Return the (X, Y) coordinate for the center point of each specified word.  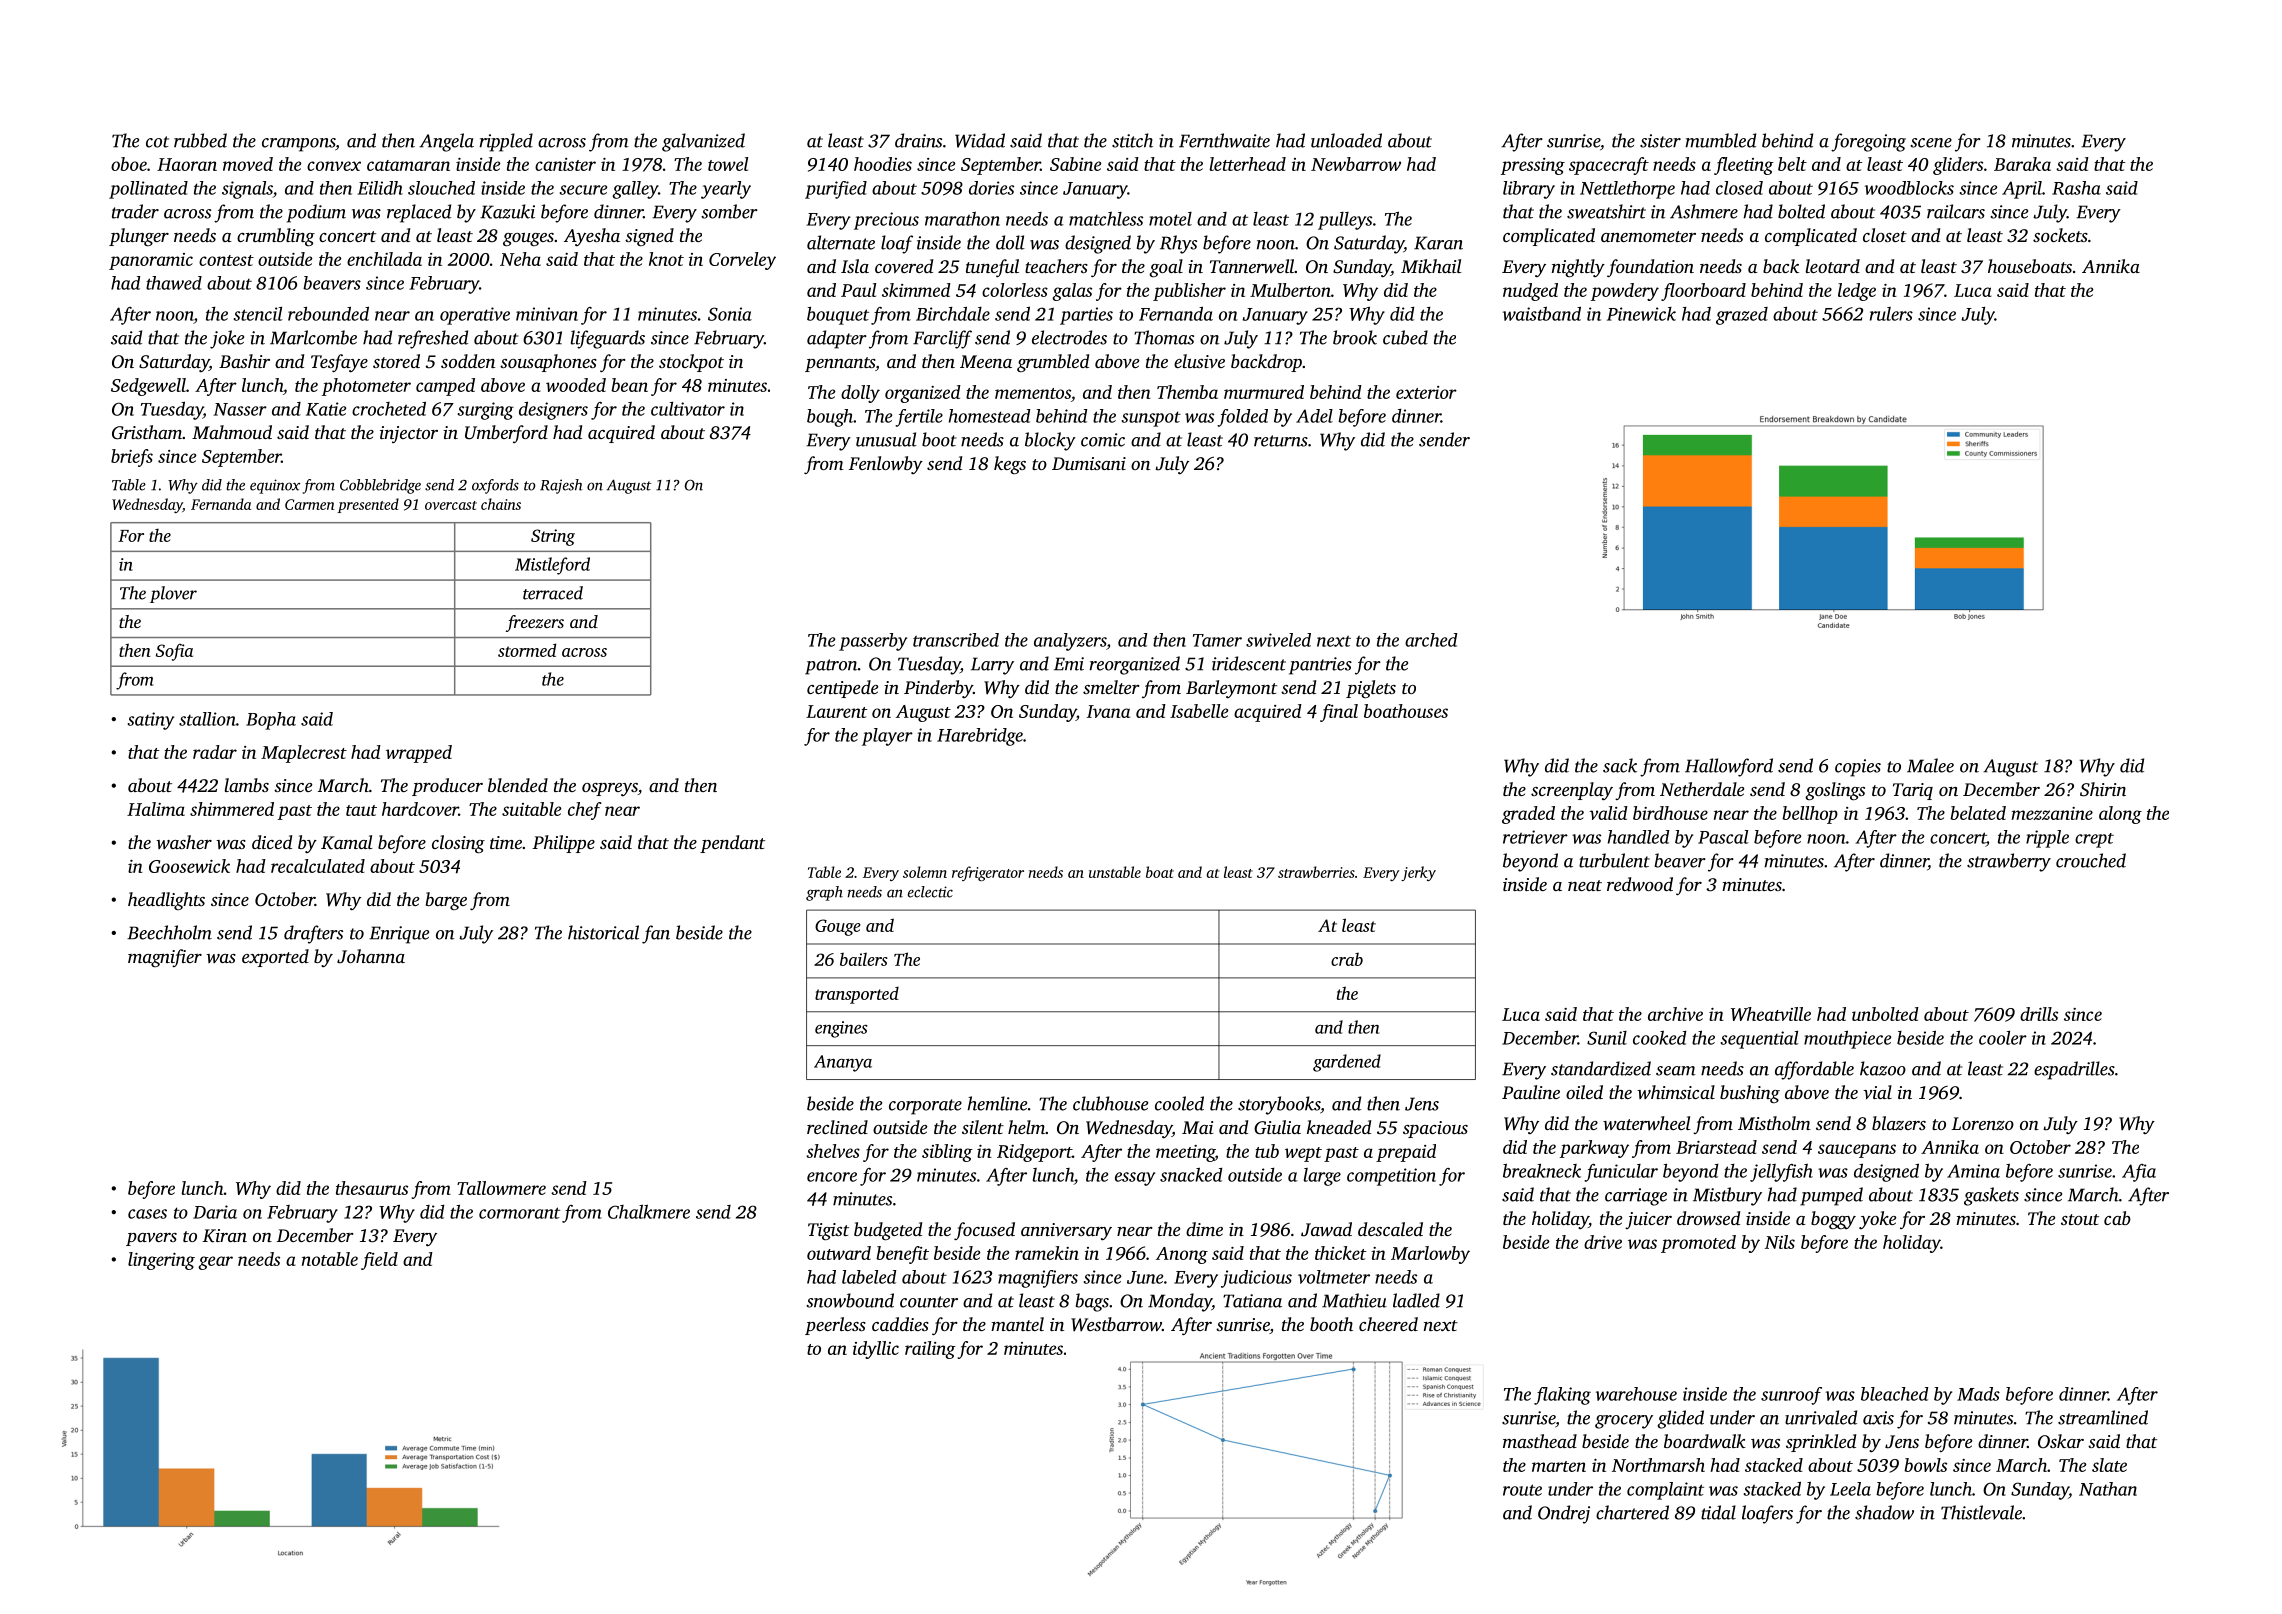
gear (215, 1263)
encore (832, 1177)
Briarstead (1716, 1147)
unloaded (1346, 140)
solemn (925, 872)
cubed (1405, 337)
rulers (1891, 314)
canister (565, 164)
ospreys (610, 790)
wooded (576, 385)
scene (1931, 143)
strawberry (2009, 862)
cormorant (519, 1213)
